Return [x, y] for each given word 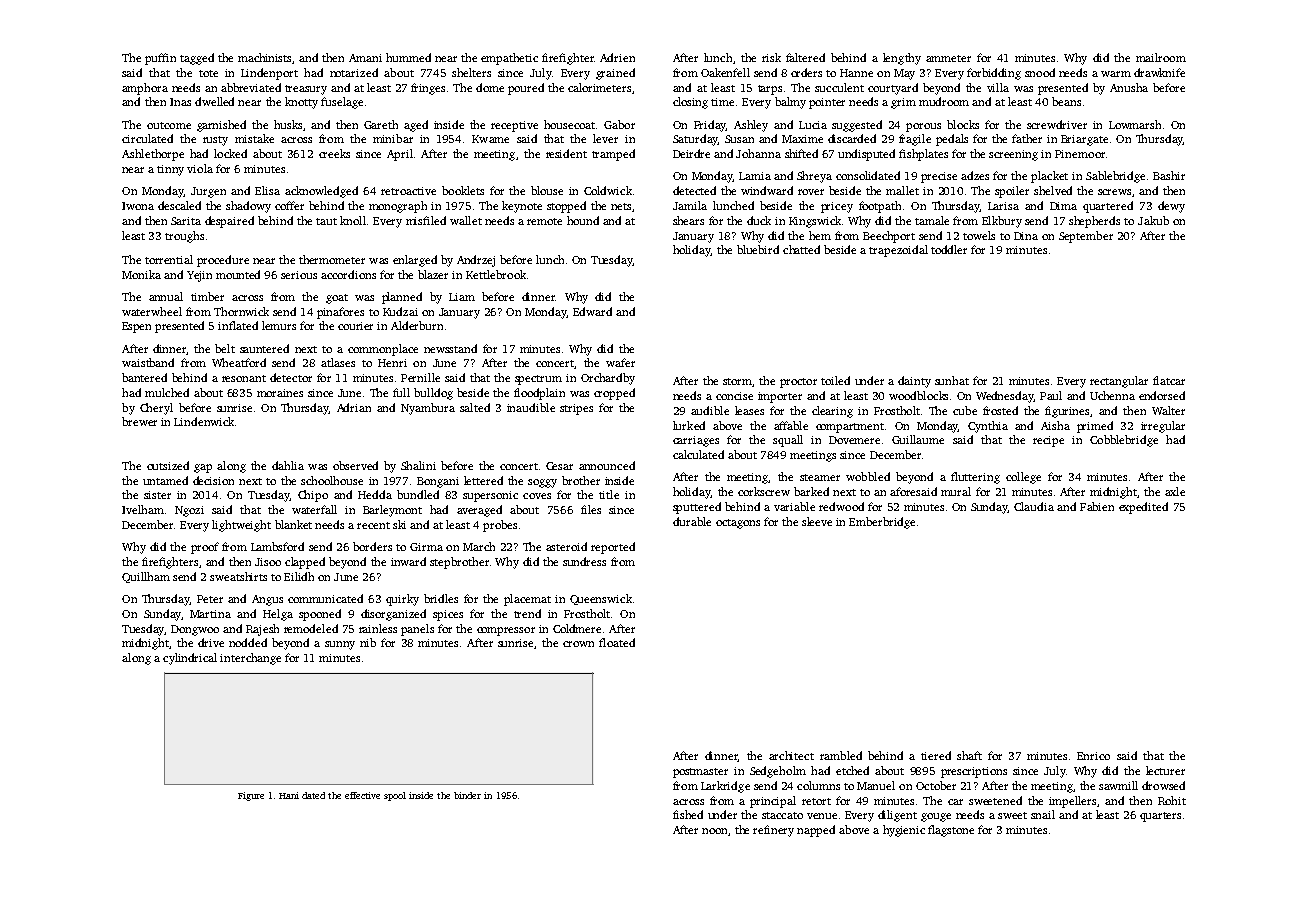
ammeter [948, 58]
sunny [340, 645]
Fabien [1097, 506]
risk [771, 57]
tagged [197, 59]
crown [578, 644]
